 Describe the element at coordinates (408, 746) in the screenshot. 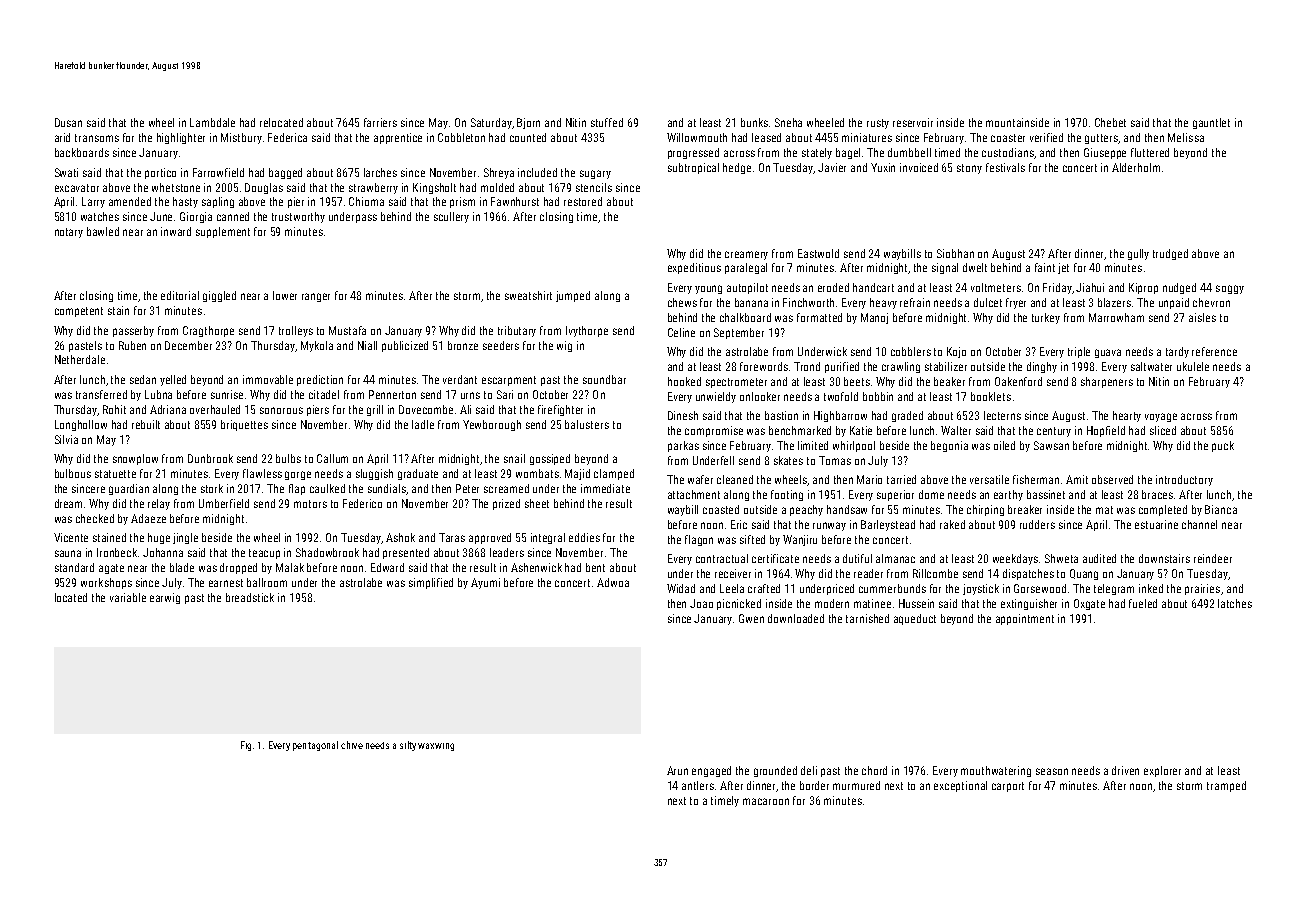

I see `silty` at that location.
